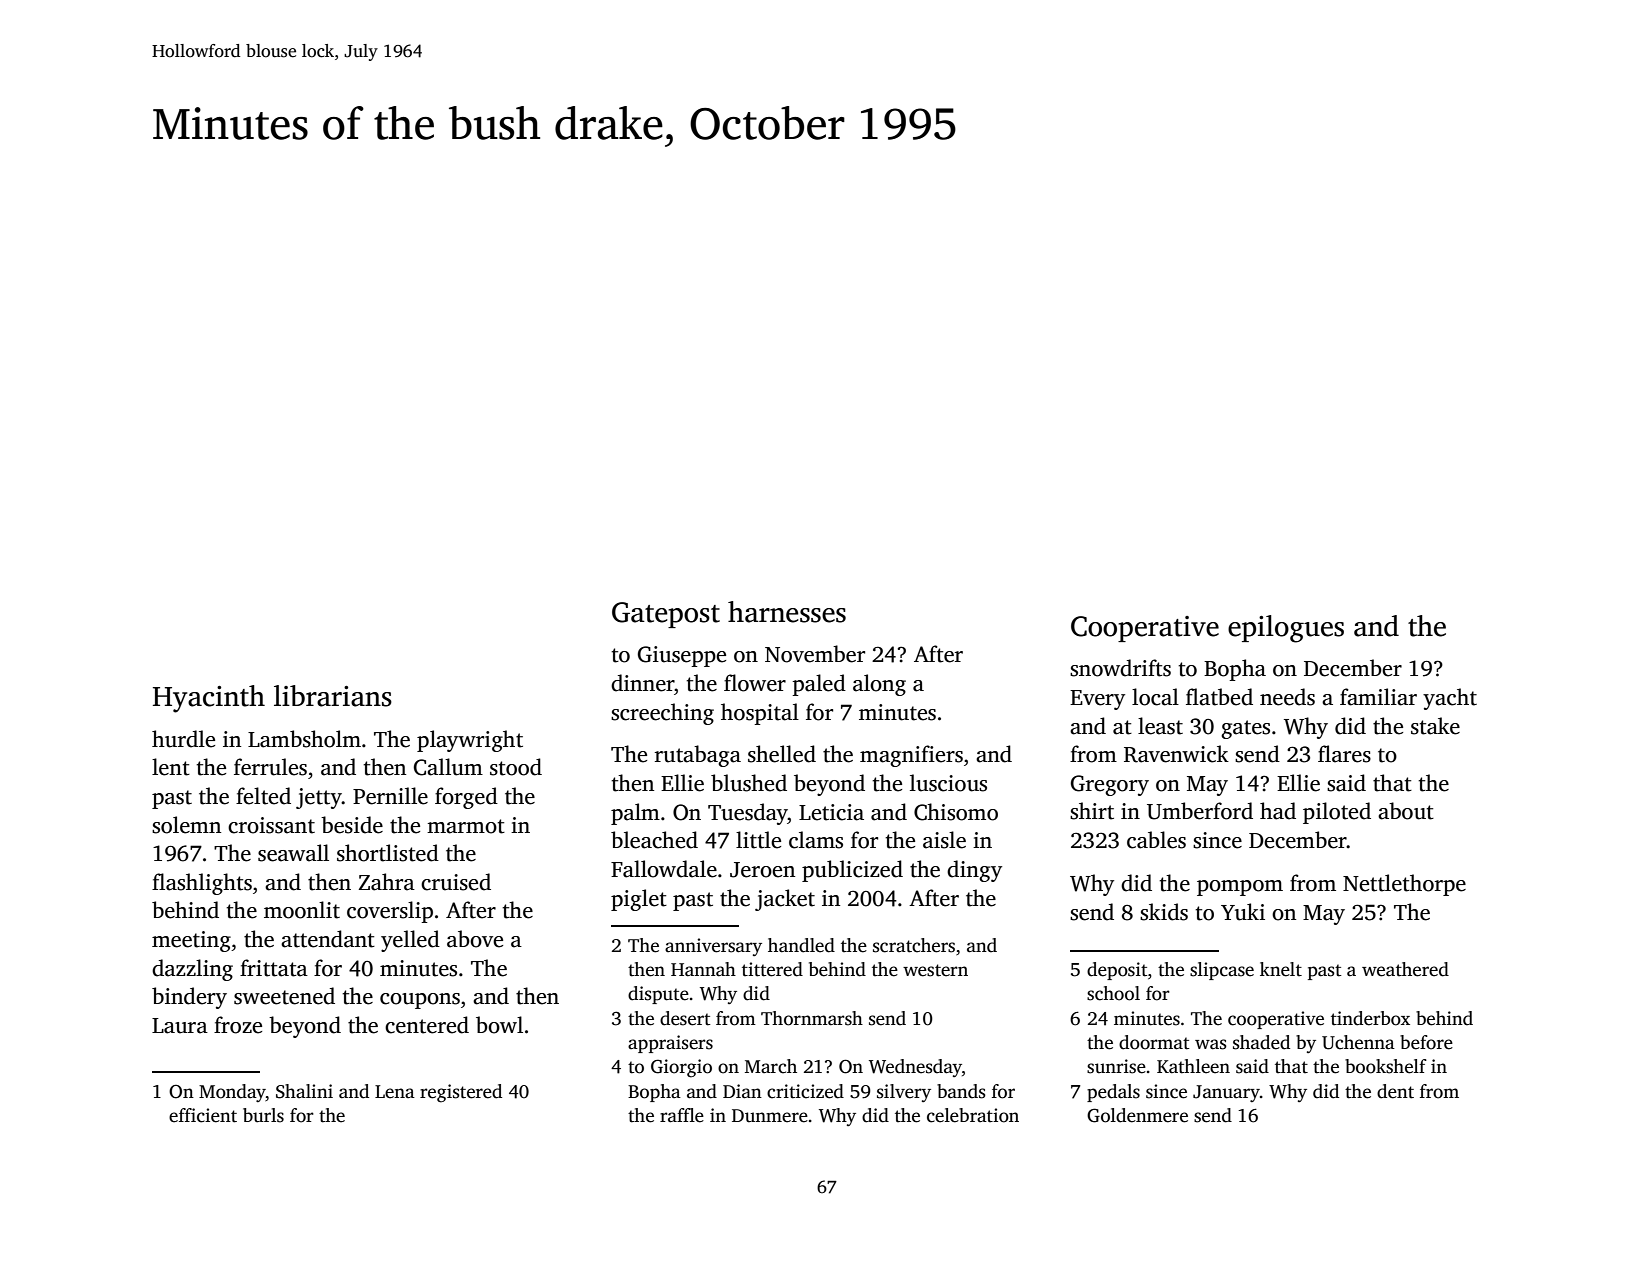 The image size is (1634, 1263). What do you see at coordinates (352, 825) in the page?
I see `beside` at bounding box center [352, 825].
